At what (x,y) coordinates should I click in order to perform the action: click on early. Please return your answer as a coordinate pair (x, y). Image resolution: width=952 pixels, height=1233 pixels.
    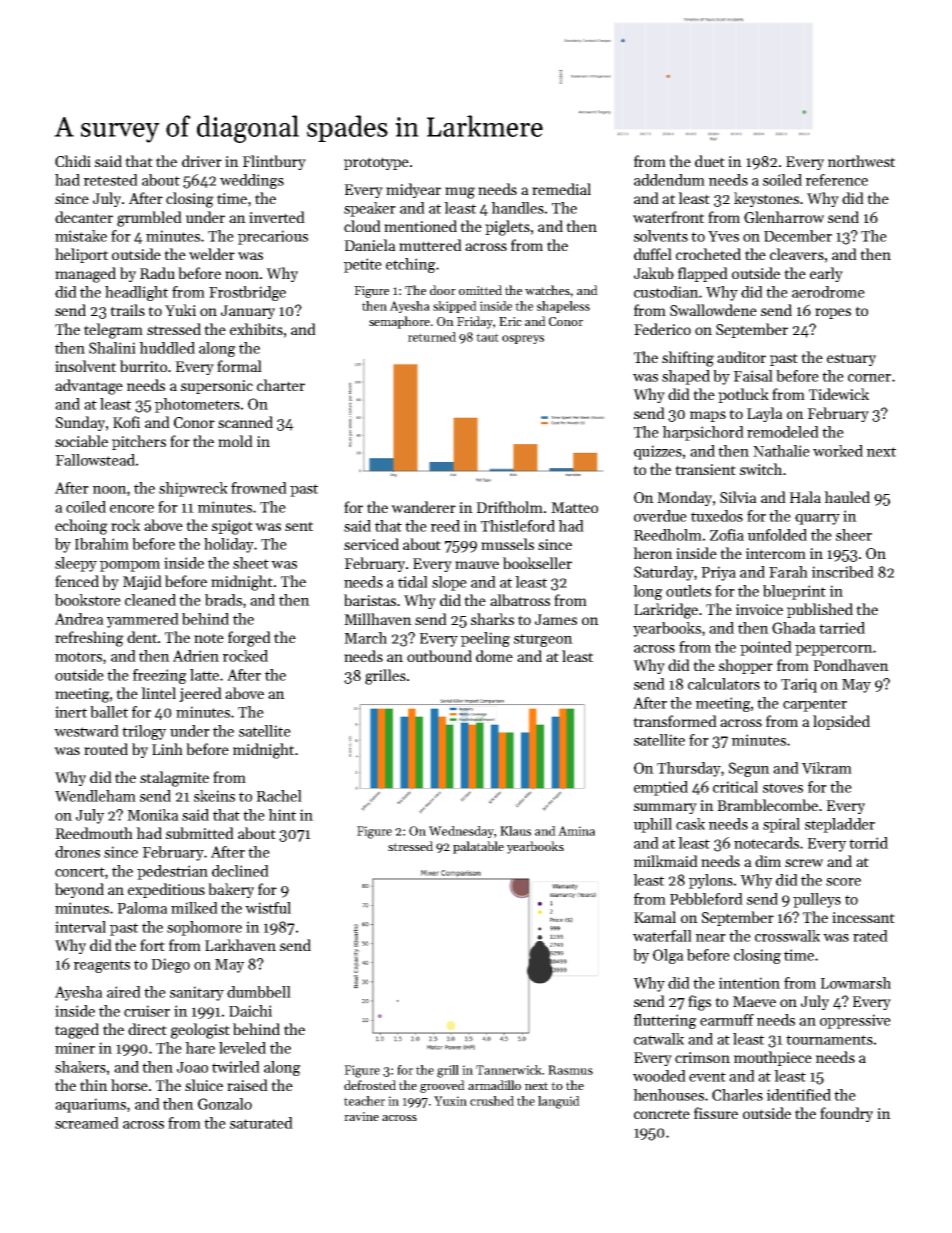
    Looking at the image, I should click on (826, 274).
